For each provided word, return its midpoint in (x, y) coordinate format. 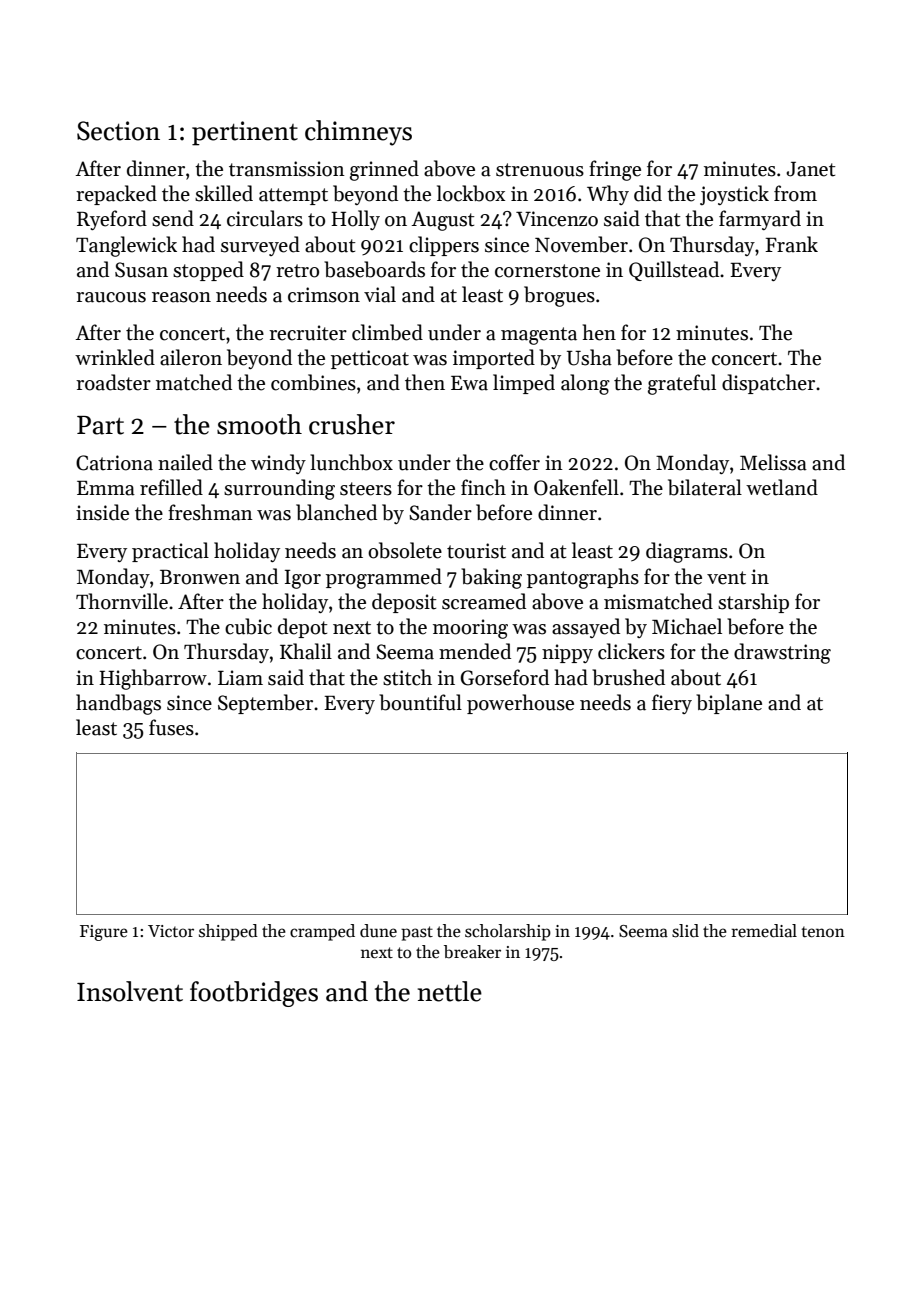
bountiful (420, 702)
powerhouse (520, 704)
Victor (171, 931)
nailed (185, 462)
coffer (514, 462)
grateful (682, 384)
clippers (444, 246)
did (648, 193)
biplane (729, 704)
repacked (116, 195)
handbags (118, 704)
